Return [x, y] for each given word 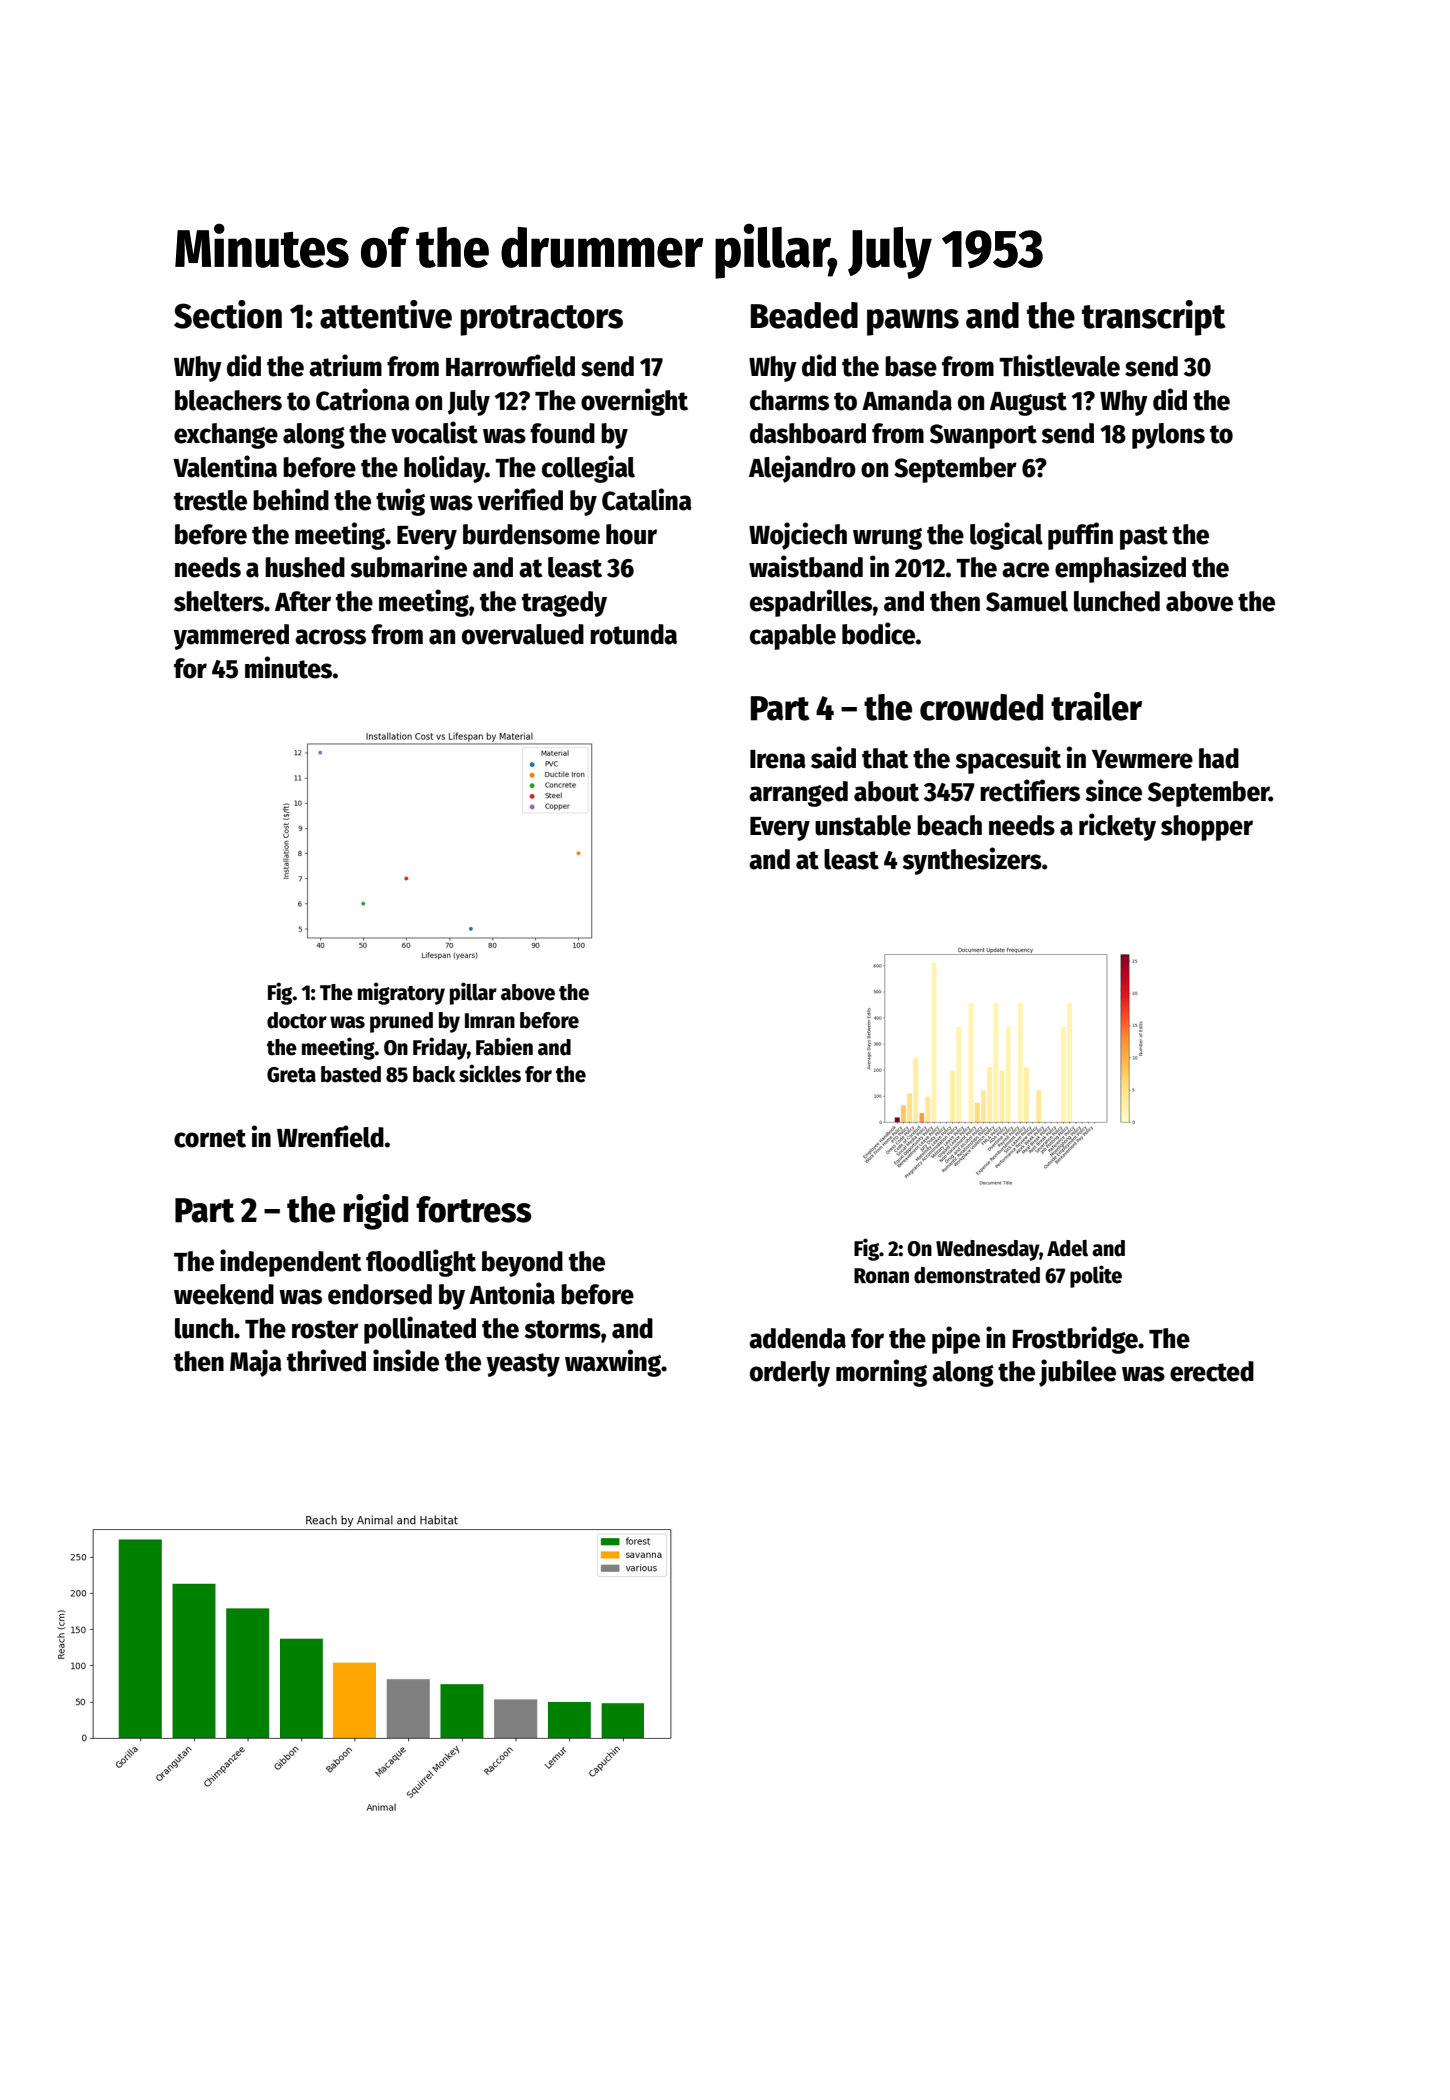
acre [1025, 570]
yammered [231, 637]
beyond [522, 1264]
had [1219, 758]
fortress [474, 1209]
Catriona [363, 399]
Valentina [225, 466]
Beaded [804, 315]
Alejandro [802, 469]
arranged [798, 794]
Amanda [907, 400]
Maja [256, 1363]
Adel [1067, 1248]
